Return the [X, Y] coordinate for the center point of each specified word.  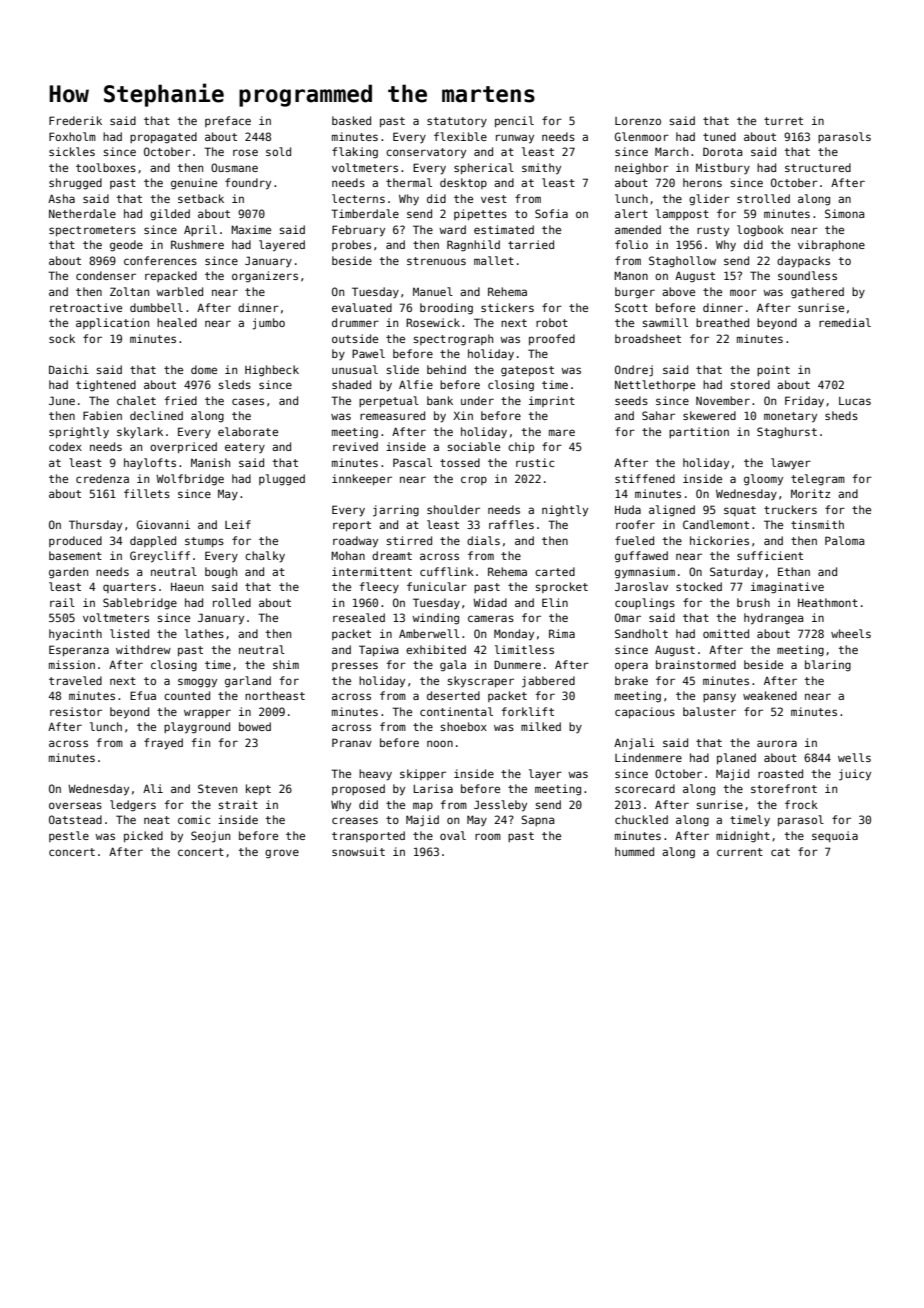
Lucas [855, 401]
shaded [351, 384]
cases [248, 401]
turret [783, 121]
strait [238, 804]
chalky [265, 557]
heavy [375, 775]
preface [228, 121]
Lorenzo [638, 121]
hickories [719, 540]
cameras [491, 618]
